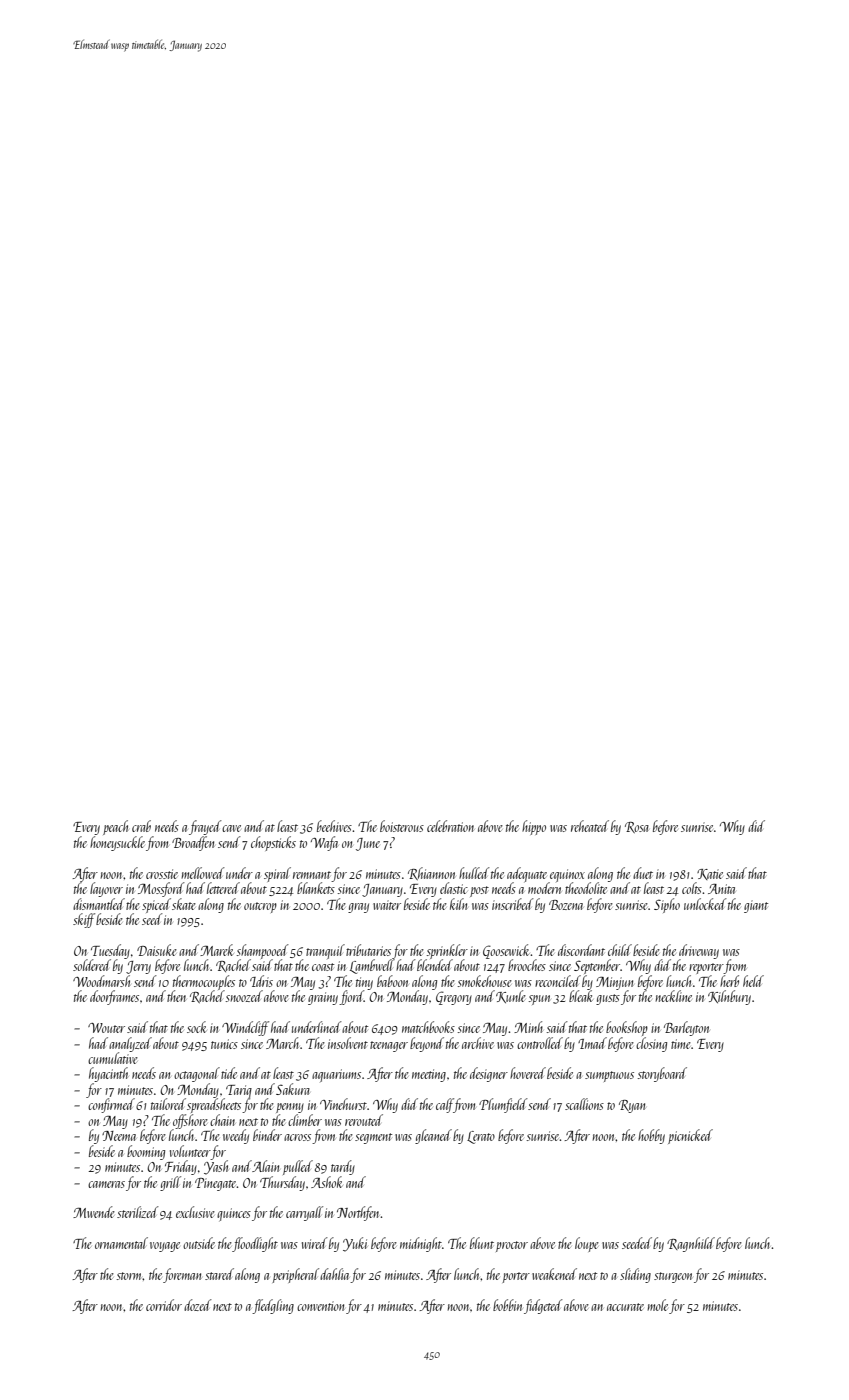  What do you see at coordinates (334, 826) in the image?
I see `beehives` at bounding box center [334, 826].
